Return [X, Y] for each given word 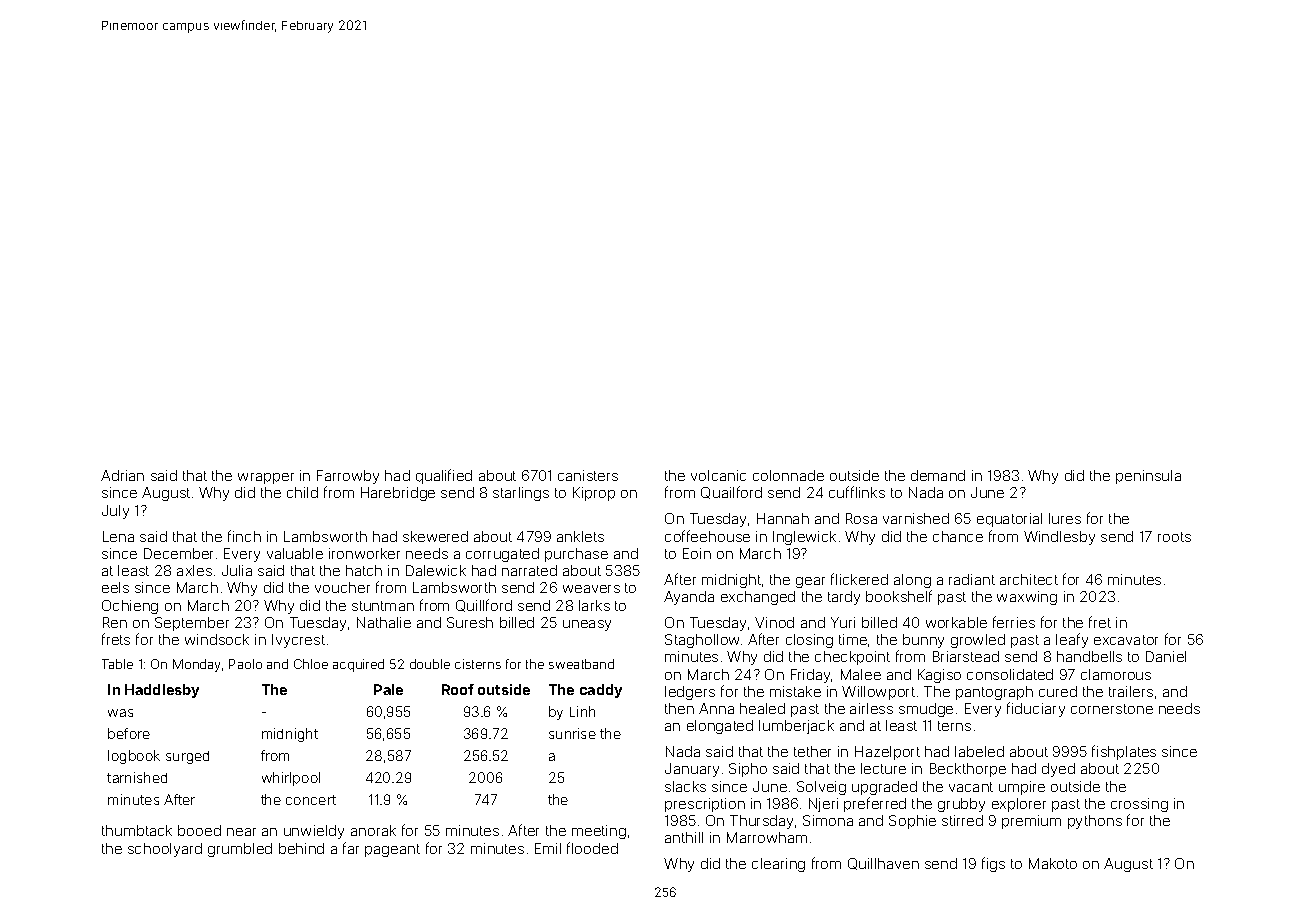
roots [1174, 537]
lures [1065, 518]
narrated [529, 570]
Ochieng [130, 607]
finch [244, 536]
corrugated [502, 555]
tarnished [137, 777]
